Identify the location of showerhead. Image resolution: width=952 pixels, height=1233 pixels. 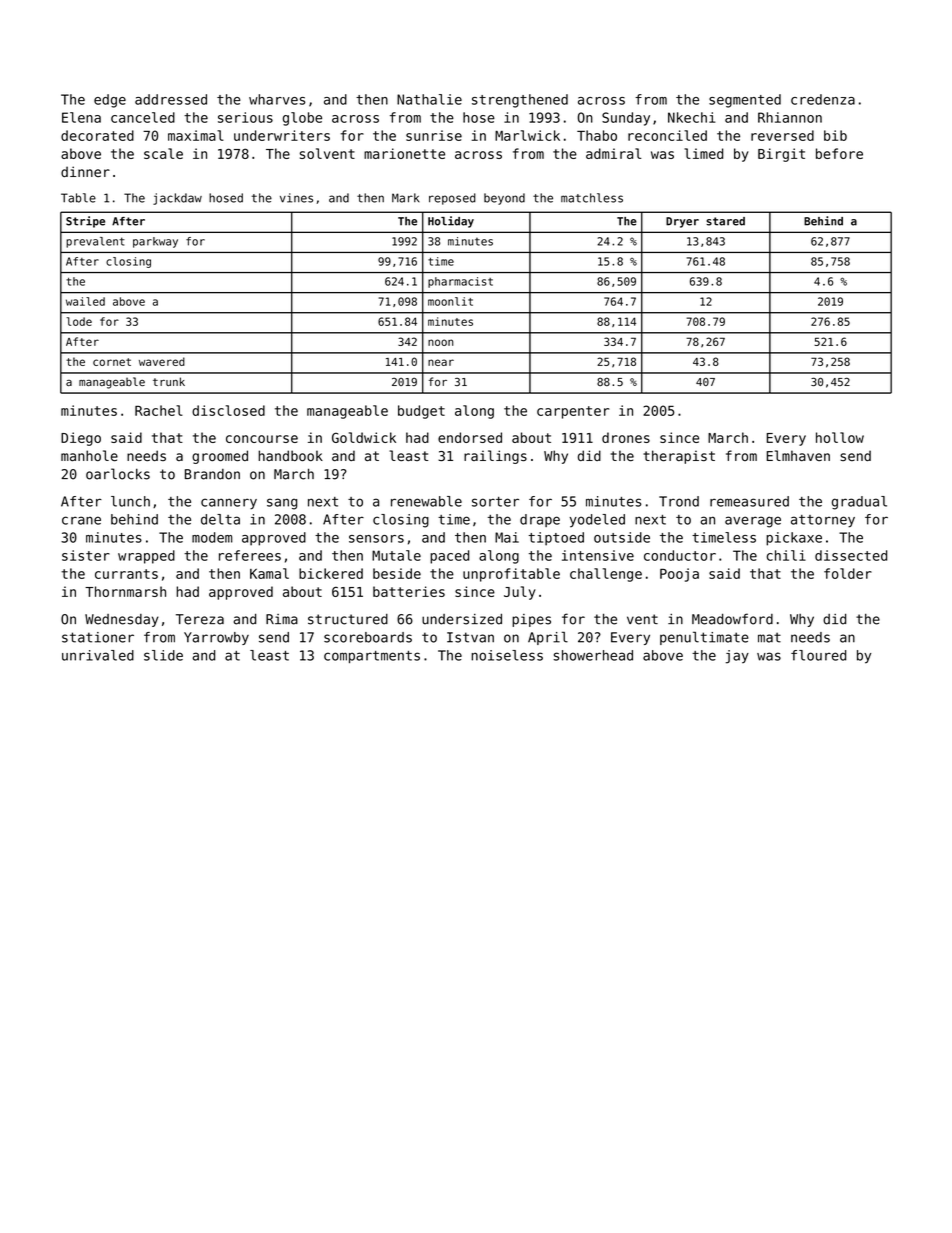
(593, 655).
